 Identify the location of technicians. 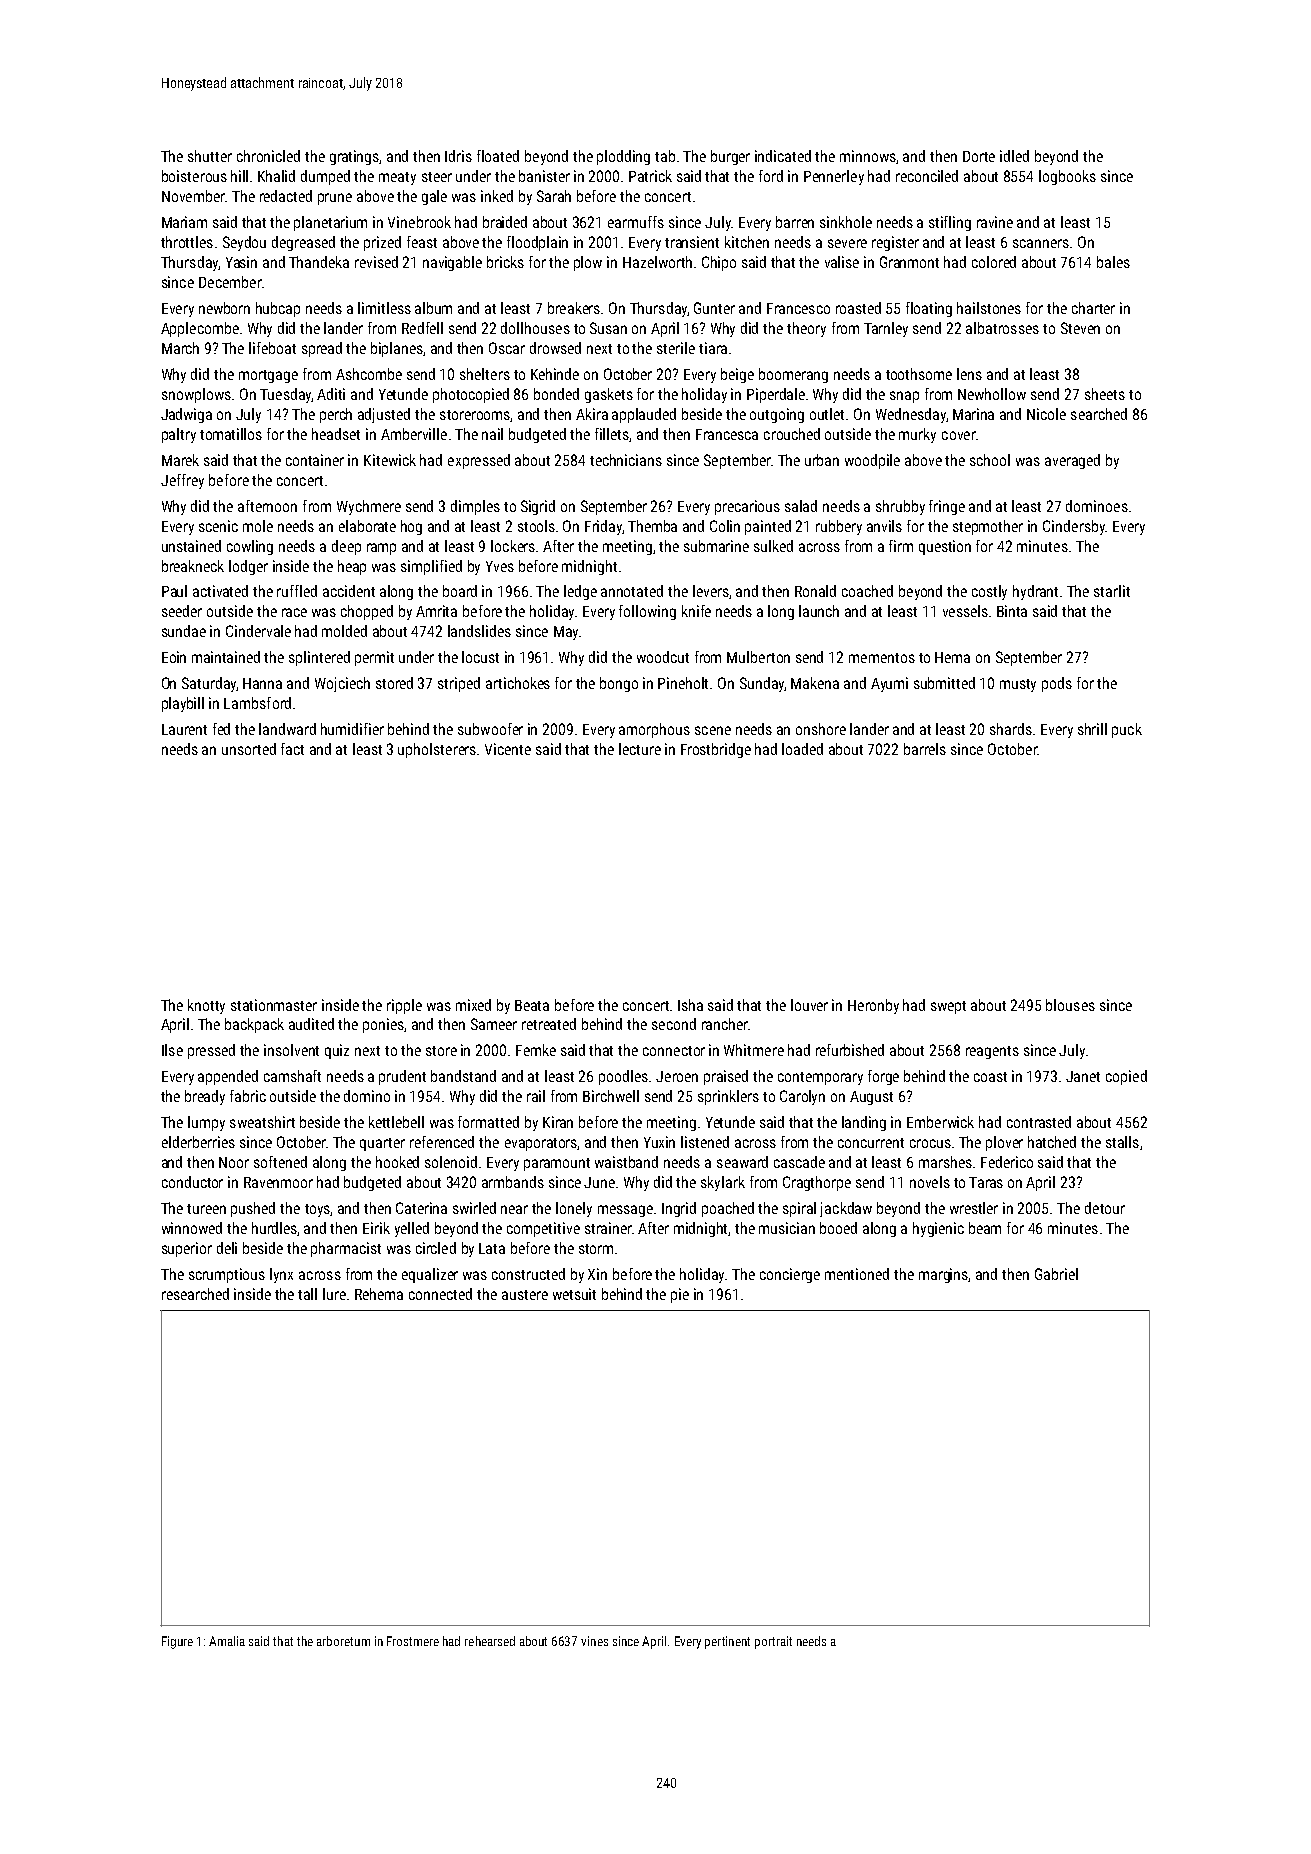
(626, 460).
